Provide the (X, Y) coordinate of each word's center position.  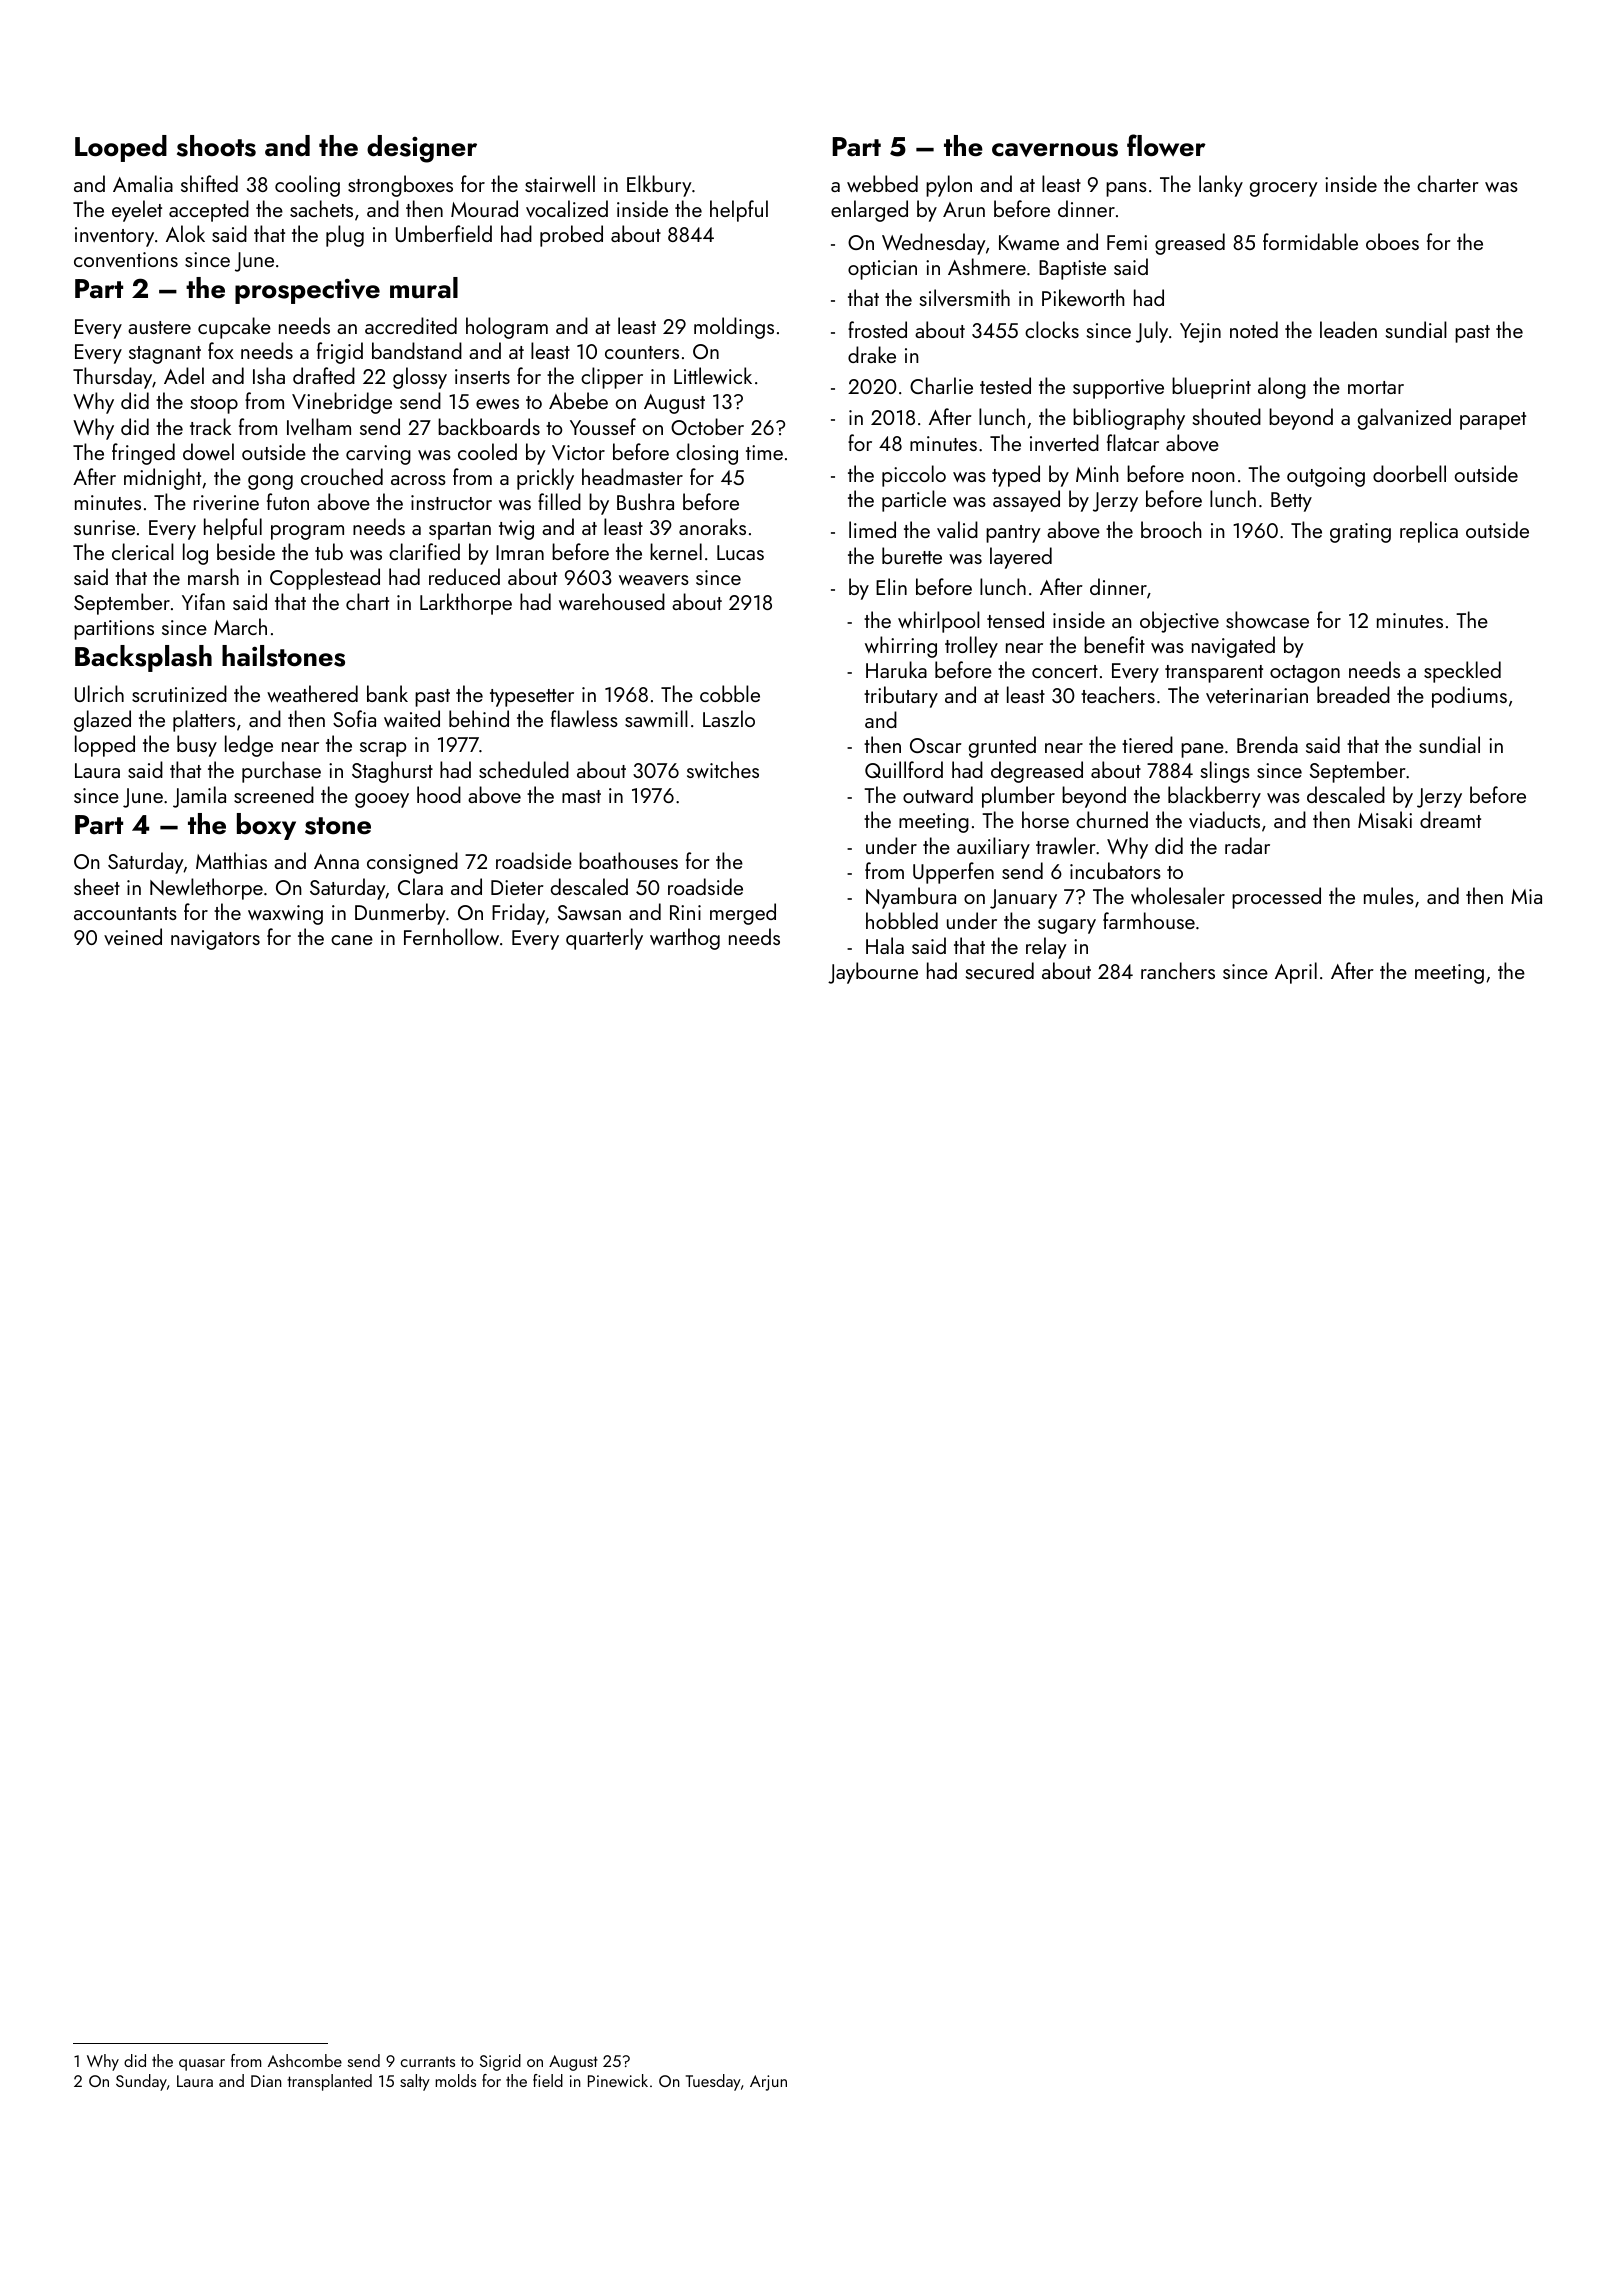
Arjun (768, 2083)
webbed (882, 183)
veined (133, 936)
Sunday (141, 2082)
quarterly (604, 939)
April (1296, 973)
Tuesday (713, 2082)
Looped (121, 148)
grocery (1284, 189)
